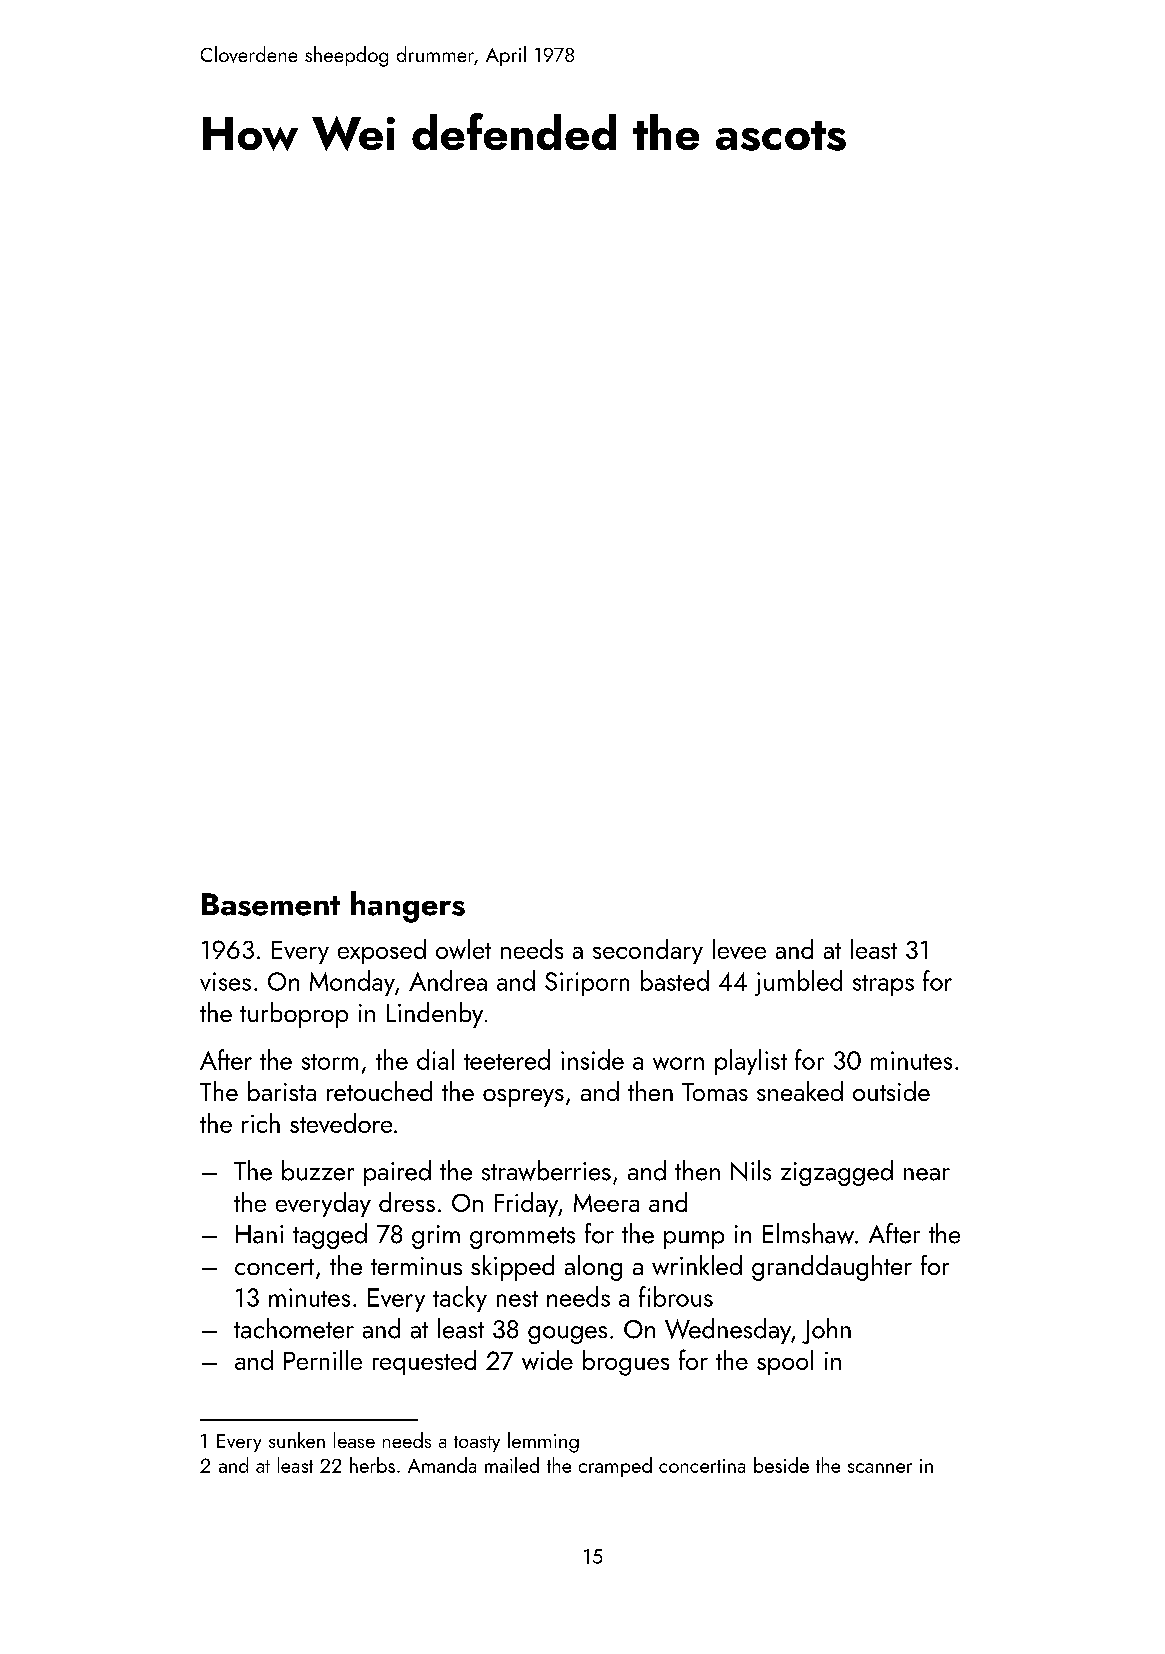 The image size is (1165, 1654). What do you see at coordinates (592, 1059) in the document?
I see `inside` at bounding box center [592, 1059].
